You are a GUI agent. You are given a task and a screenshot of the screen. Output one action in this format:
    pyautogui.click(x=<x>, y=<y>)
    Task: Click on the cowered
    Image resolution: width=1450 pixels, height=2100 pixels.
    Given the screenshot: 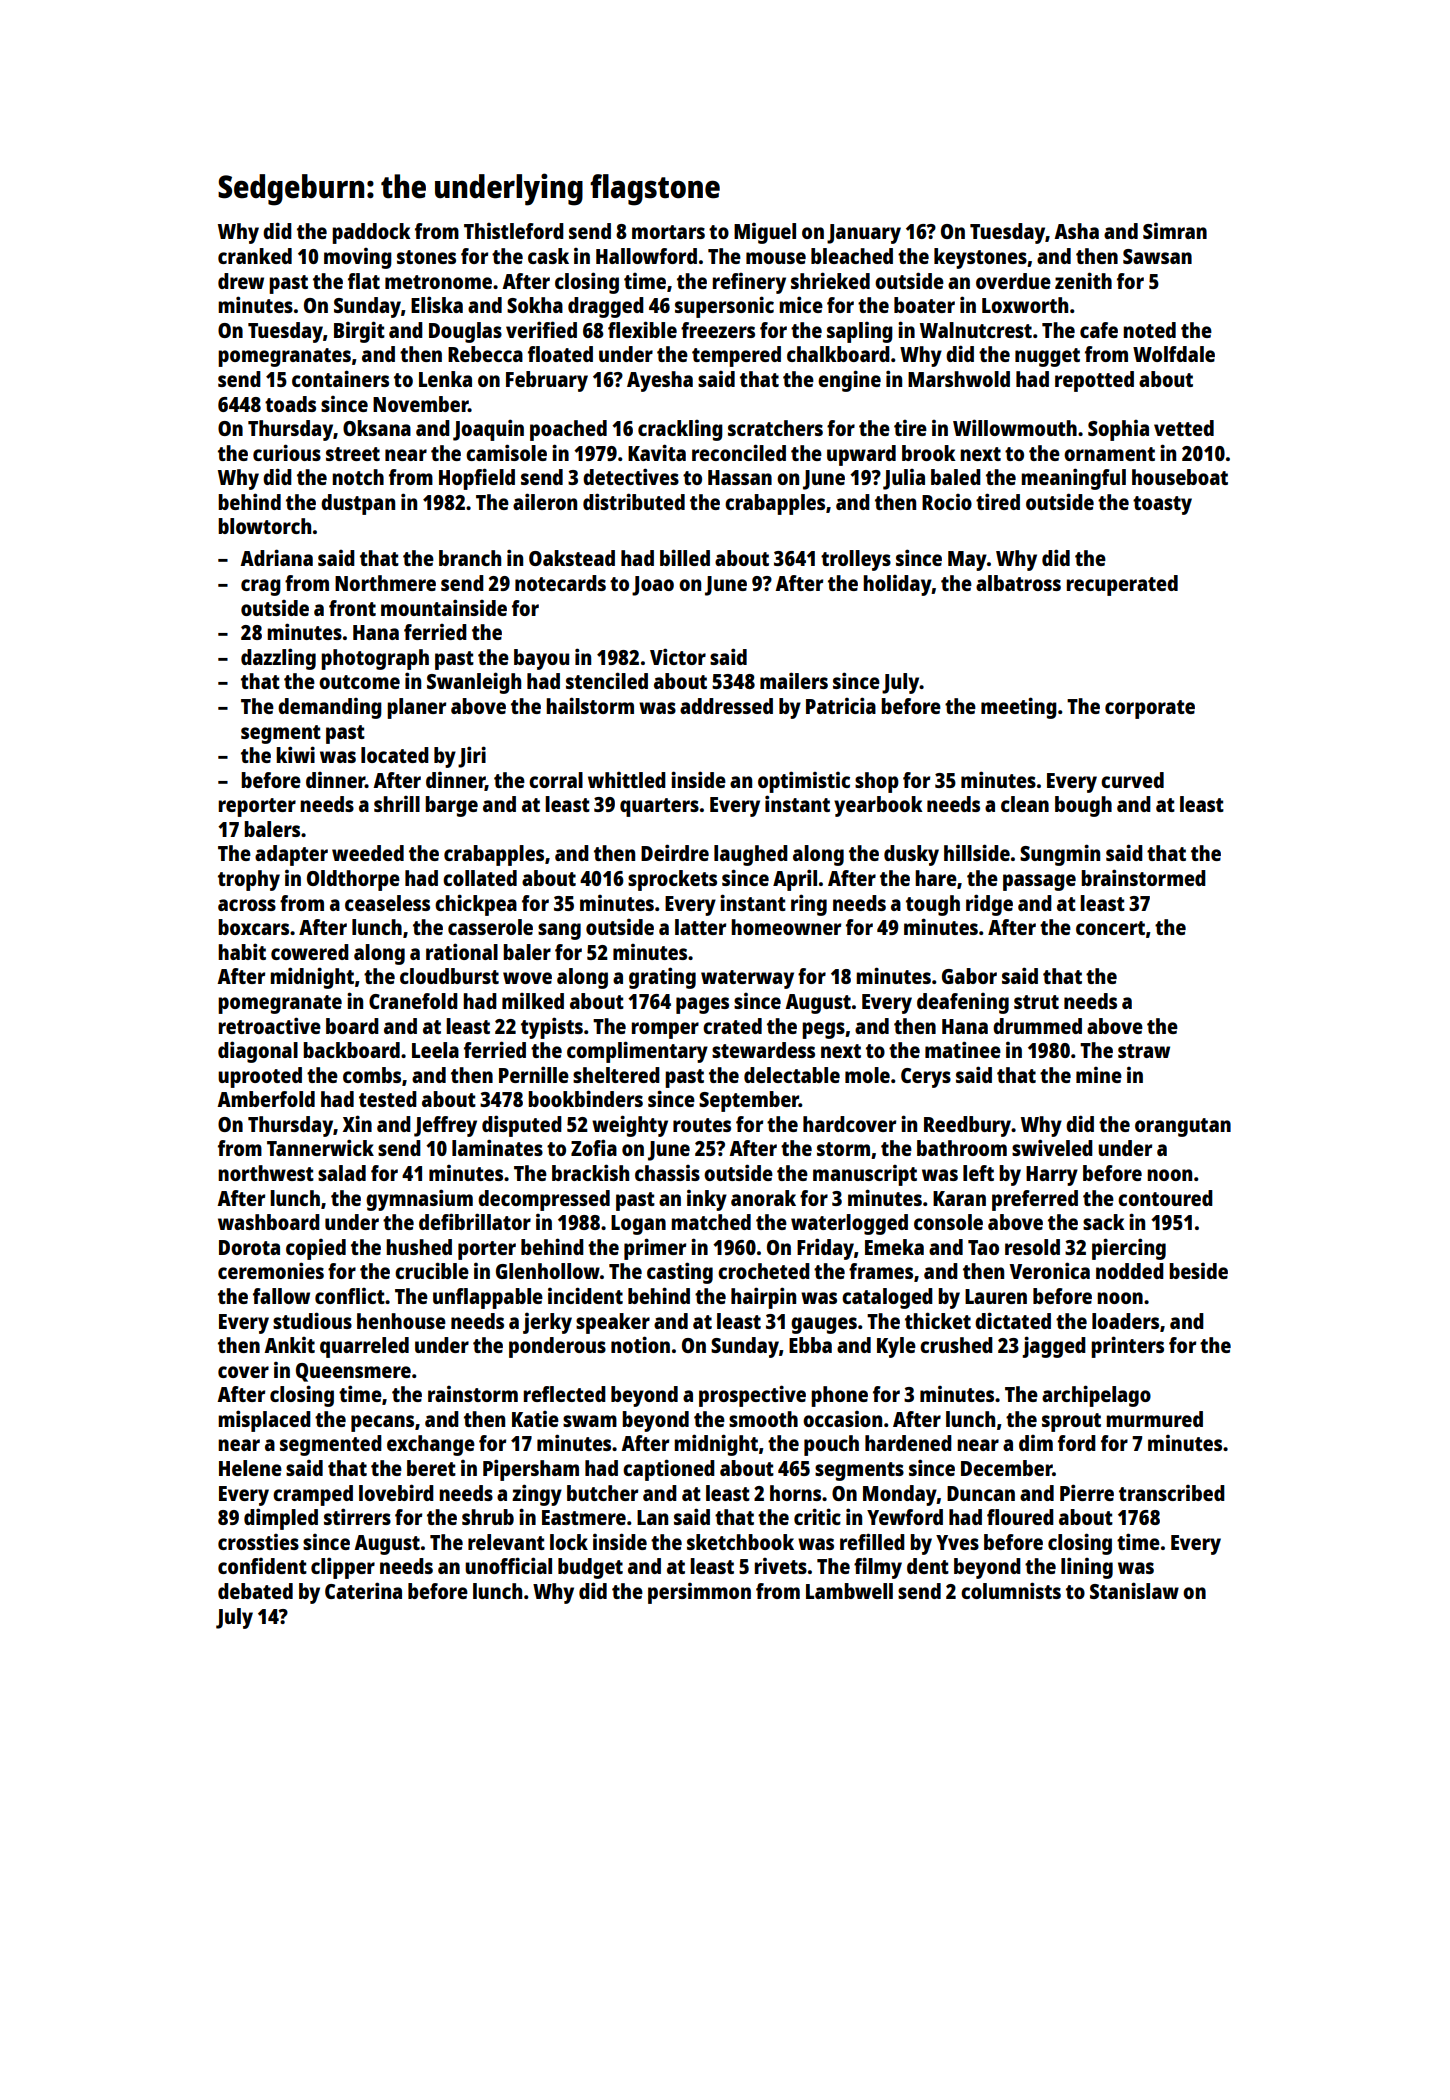 What is the action you would take?
    pyautogui.click(x=310, y=952)
